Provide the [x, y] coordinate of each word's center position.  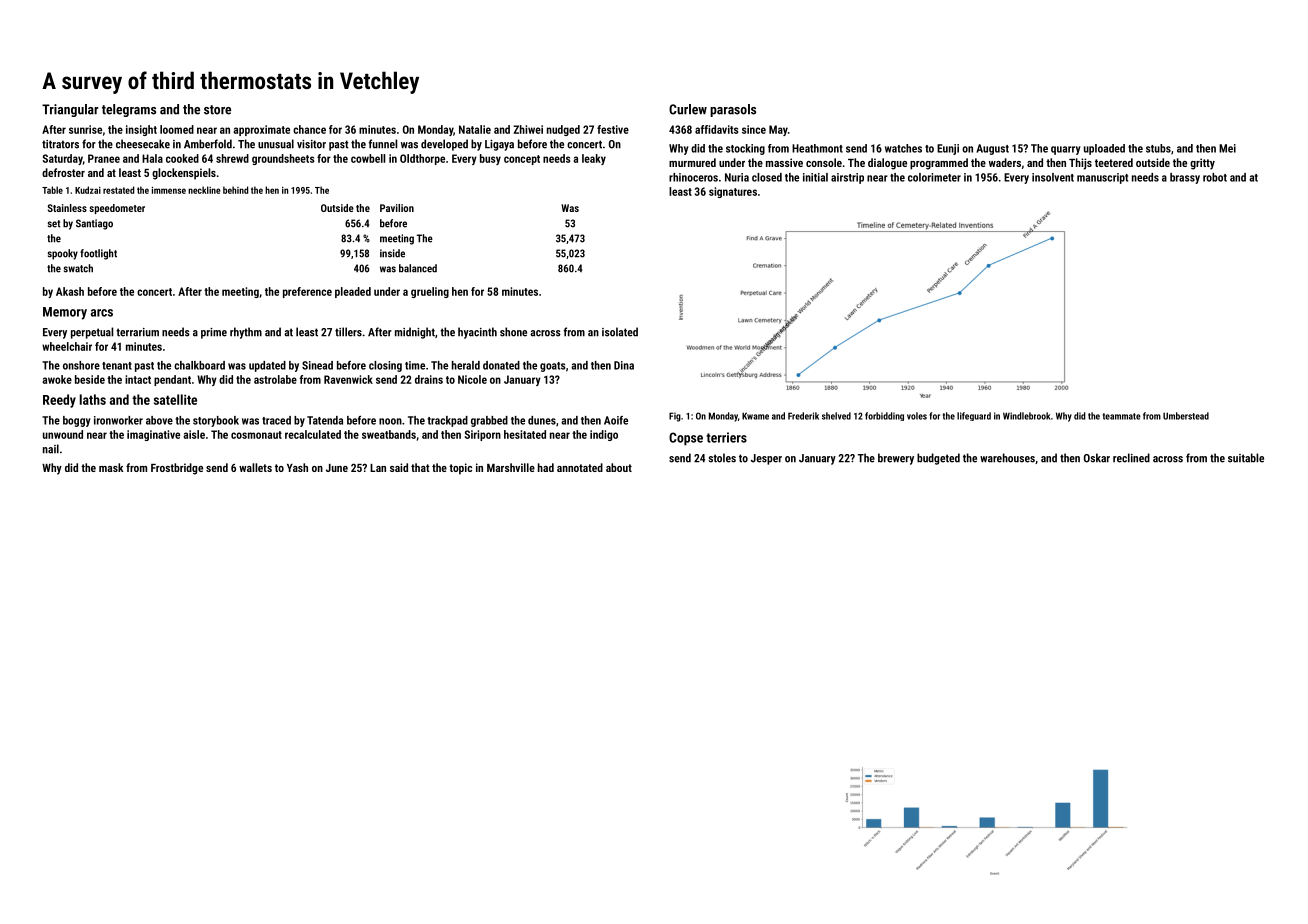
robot [1215, 177]
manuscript [1102, 178]
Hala [152, 158]
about [619, 467]
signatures [733, 192]
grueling [430, 292]
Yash [297, 467]
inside [392, 253]
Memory [65, 313]
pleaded [353, 292]
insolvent [1053, 177]
